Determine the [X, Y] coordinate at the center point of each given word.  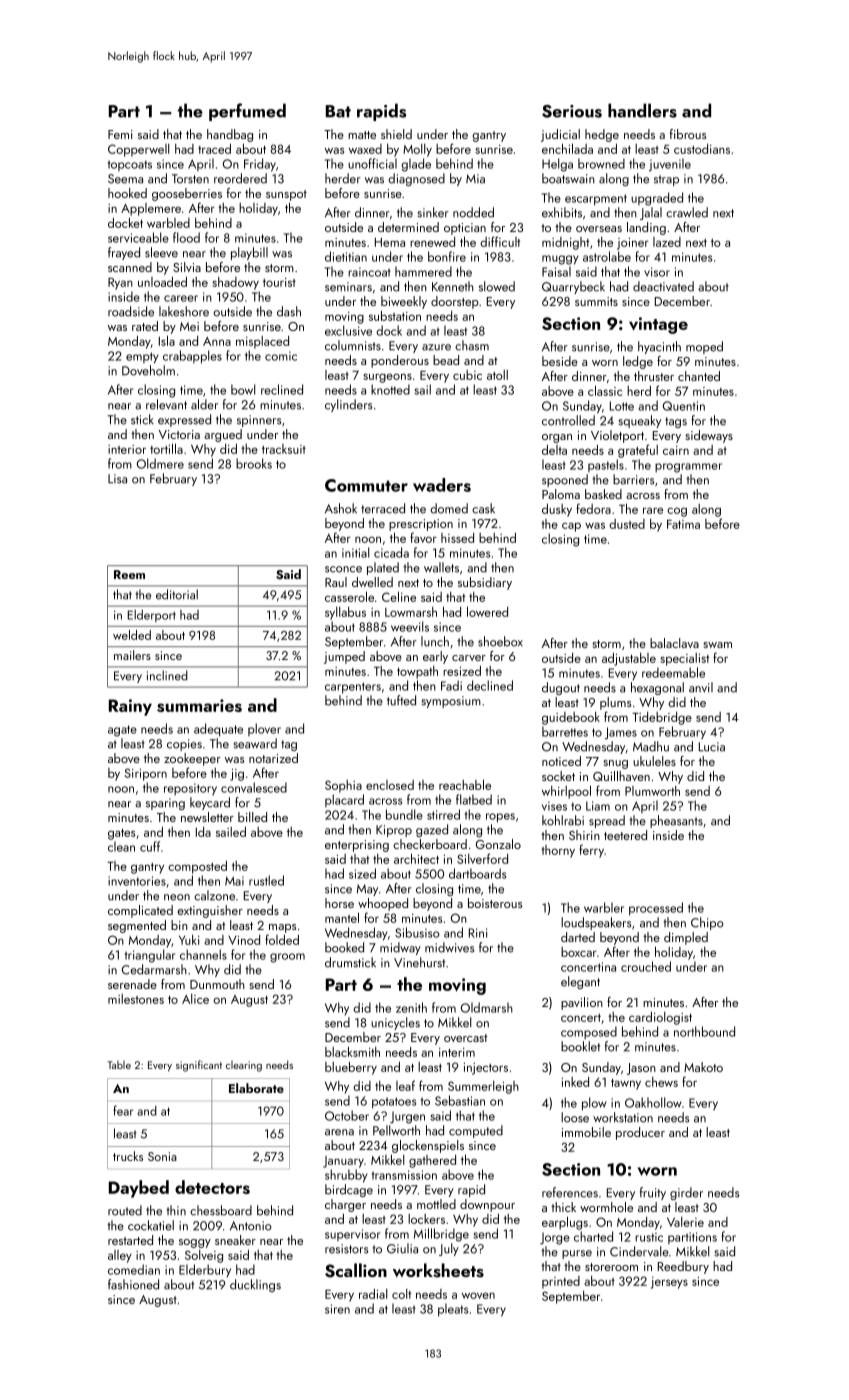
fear [123, 1110]
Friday [260, 165]
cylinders [349, 405]
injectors [486, 1069]
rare [653, 510]
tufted [401, 700]
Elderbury [205, 1270]
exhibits [562, 212]
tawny [626, 1084]
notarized [273, 758]
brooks [254, 463]
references [570, 1192]
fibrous [688, 134]
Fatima [683, 524]
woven [478, 1295]
